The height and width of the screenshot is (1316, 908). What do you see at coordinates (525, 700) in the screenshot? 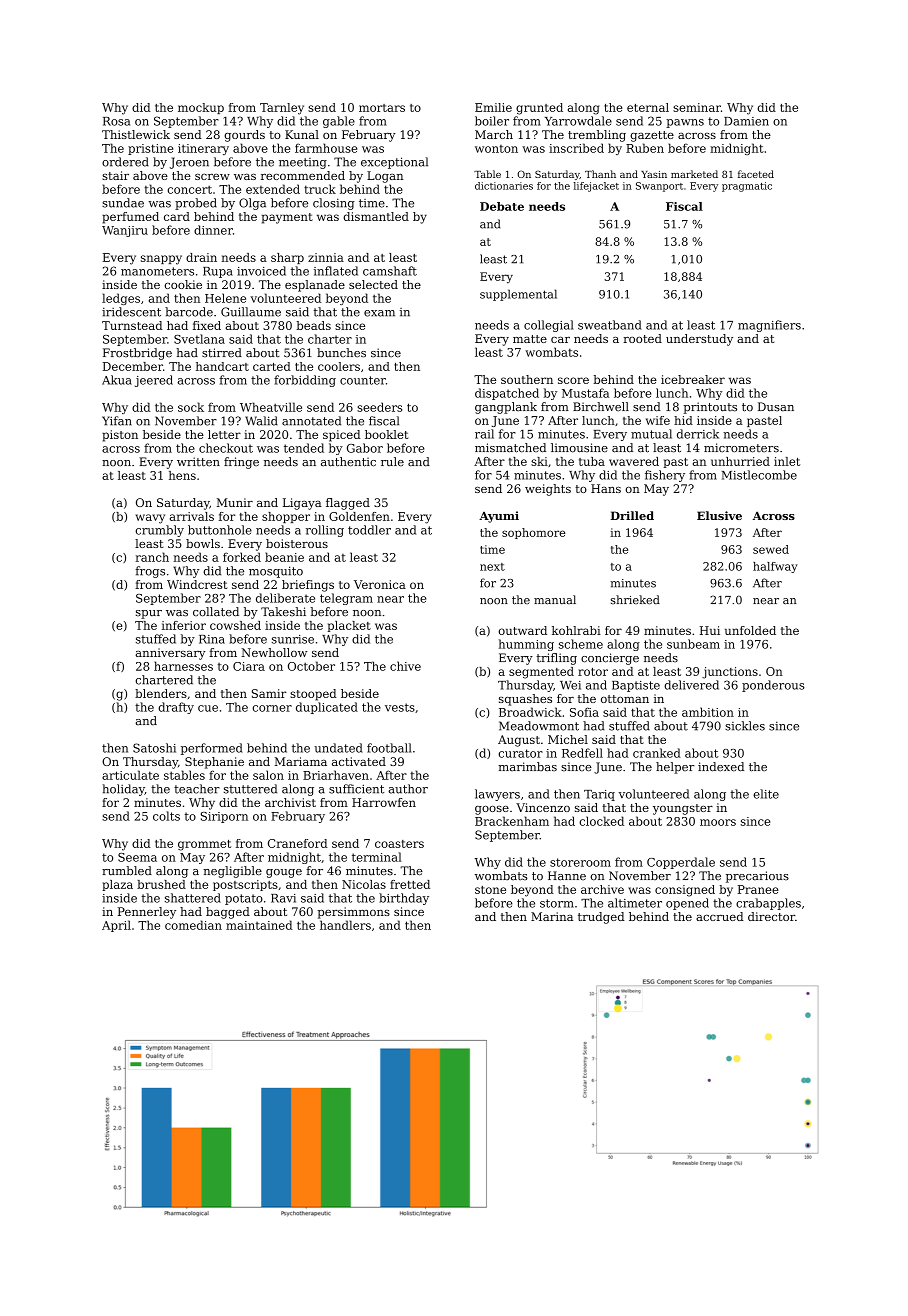
I see `squashes` at bounding box center [525, 700].
